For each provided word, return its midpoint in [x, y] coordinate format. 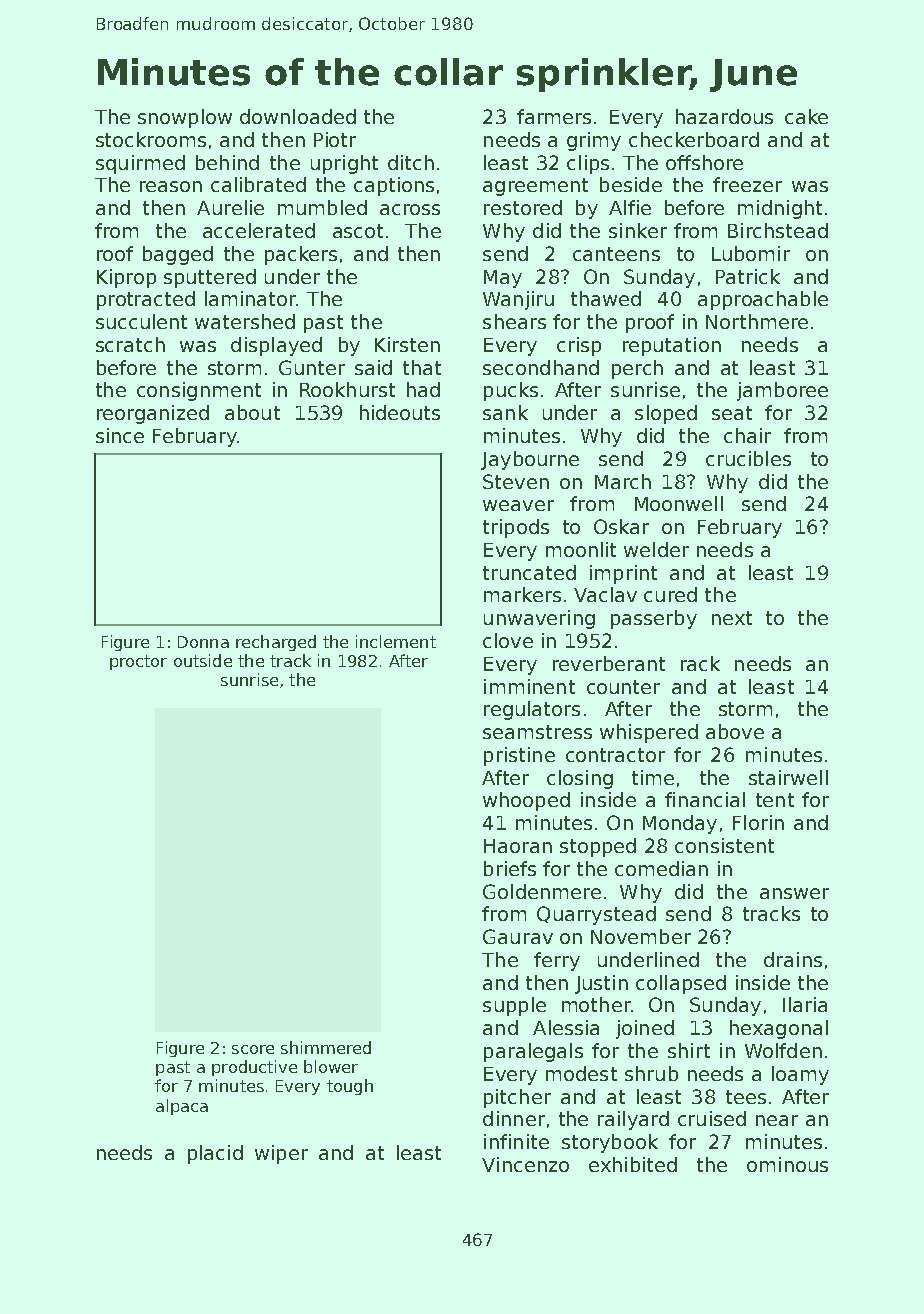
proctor [138, 662]
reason [171, 186]
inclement [396, 641]
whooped [526, 801]
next [732, 618]
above [735, 731]
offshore [704, 162]
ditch [411, 162]
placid [215, 1154]
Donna [203, 642]
